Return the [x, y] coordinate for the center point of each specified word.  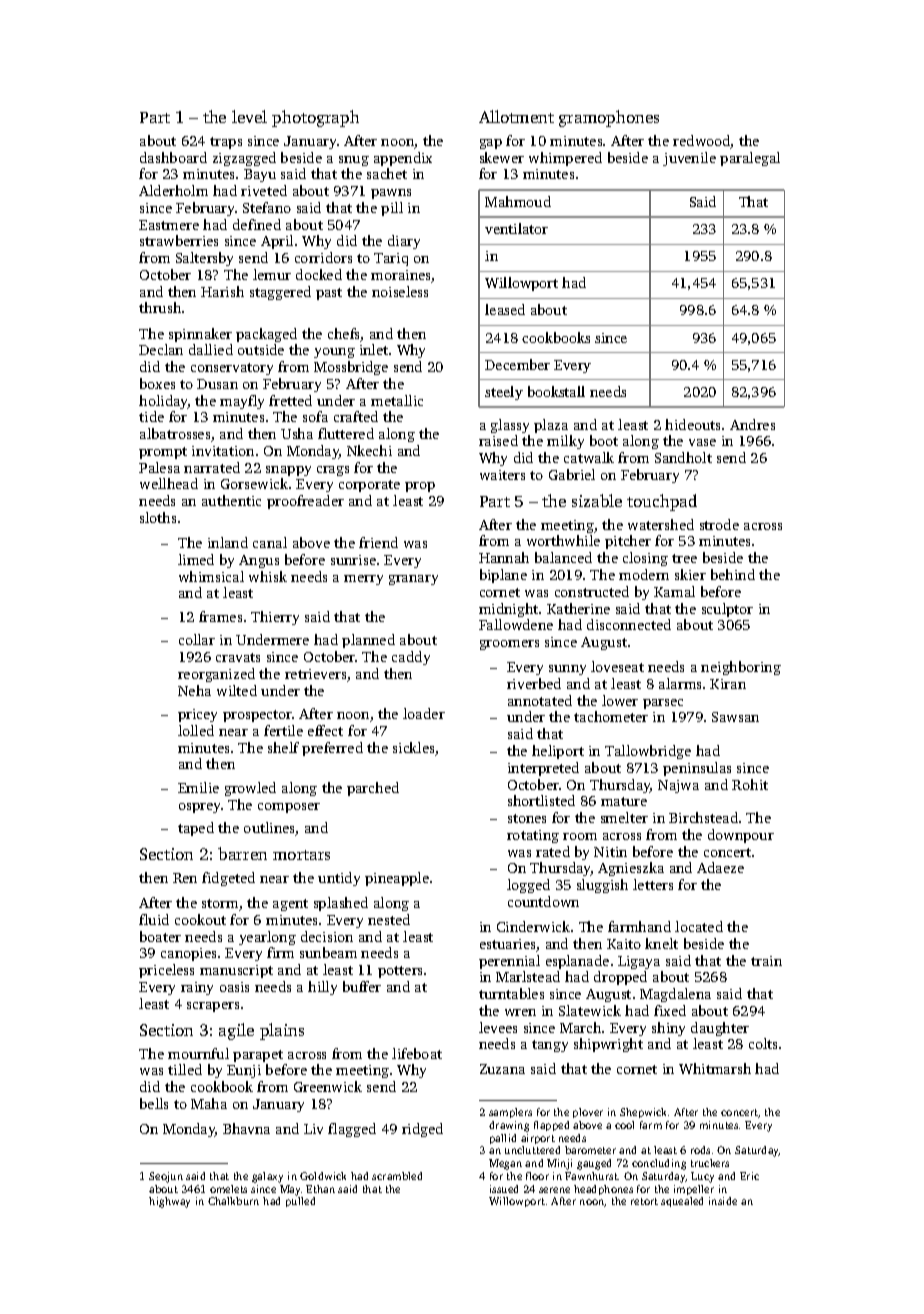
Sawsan [735, 717]
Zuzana [502, 1069]
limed [196, 559]
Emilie [198, 787]
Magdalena [675, 995]
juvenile [689, 159]
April [277, 242]
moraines [401, 276]
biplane [503, 576]
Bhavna [246, 1128]
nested [389, 919]
